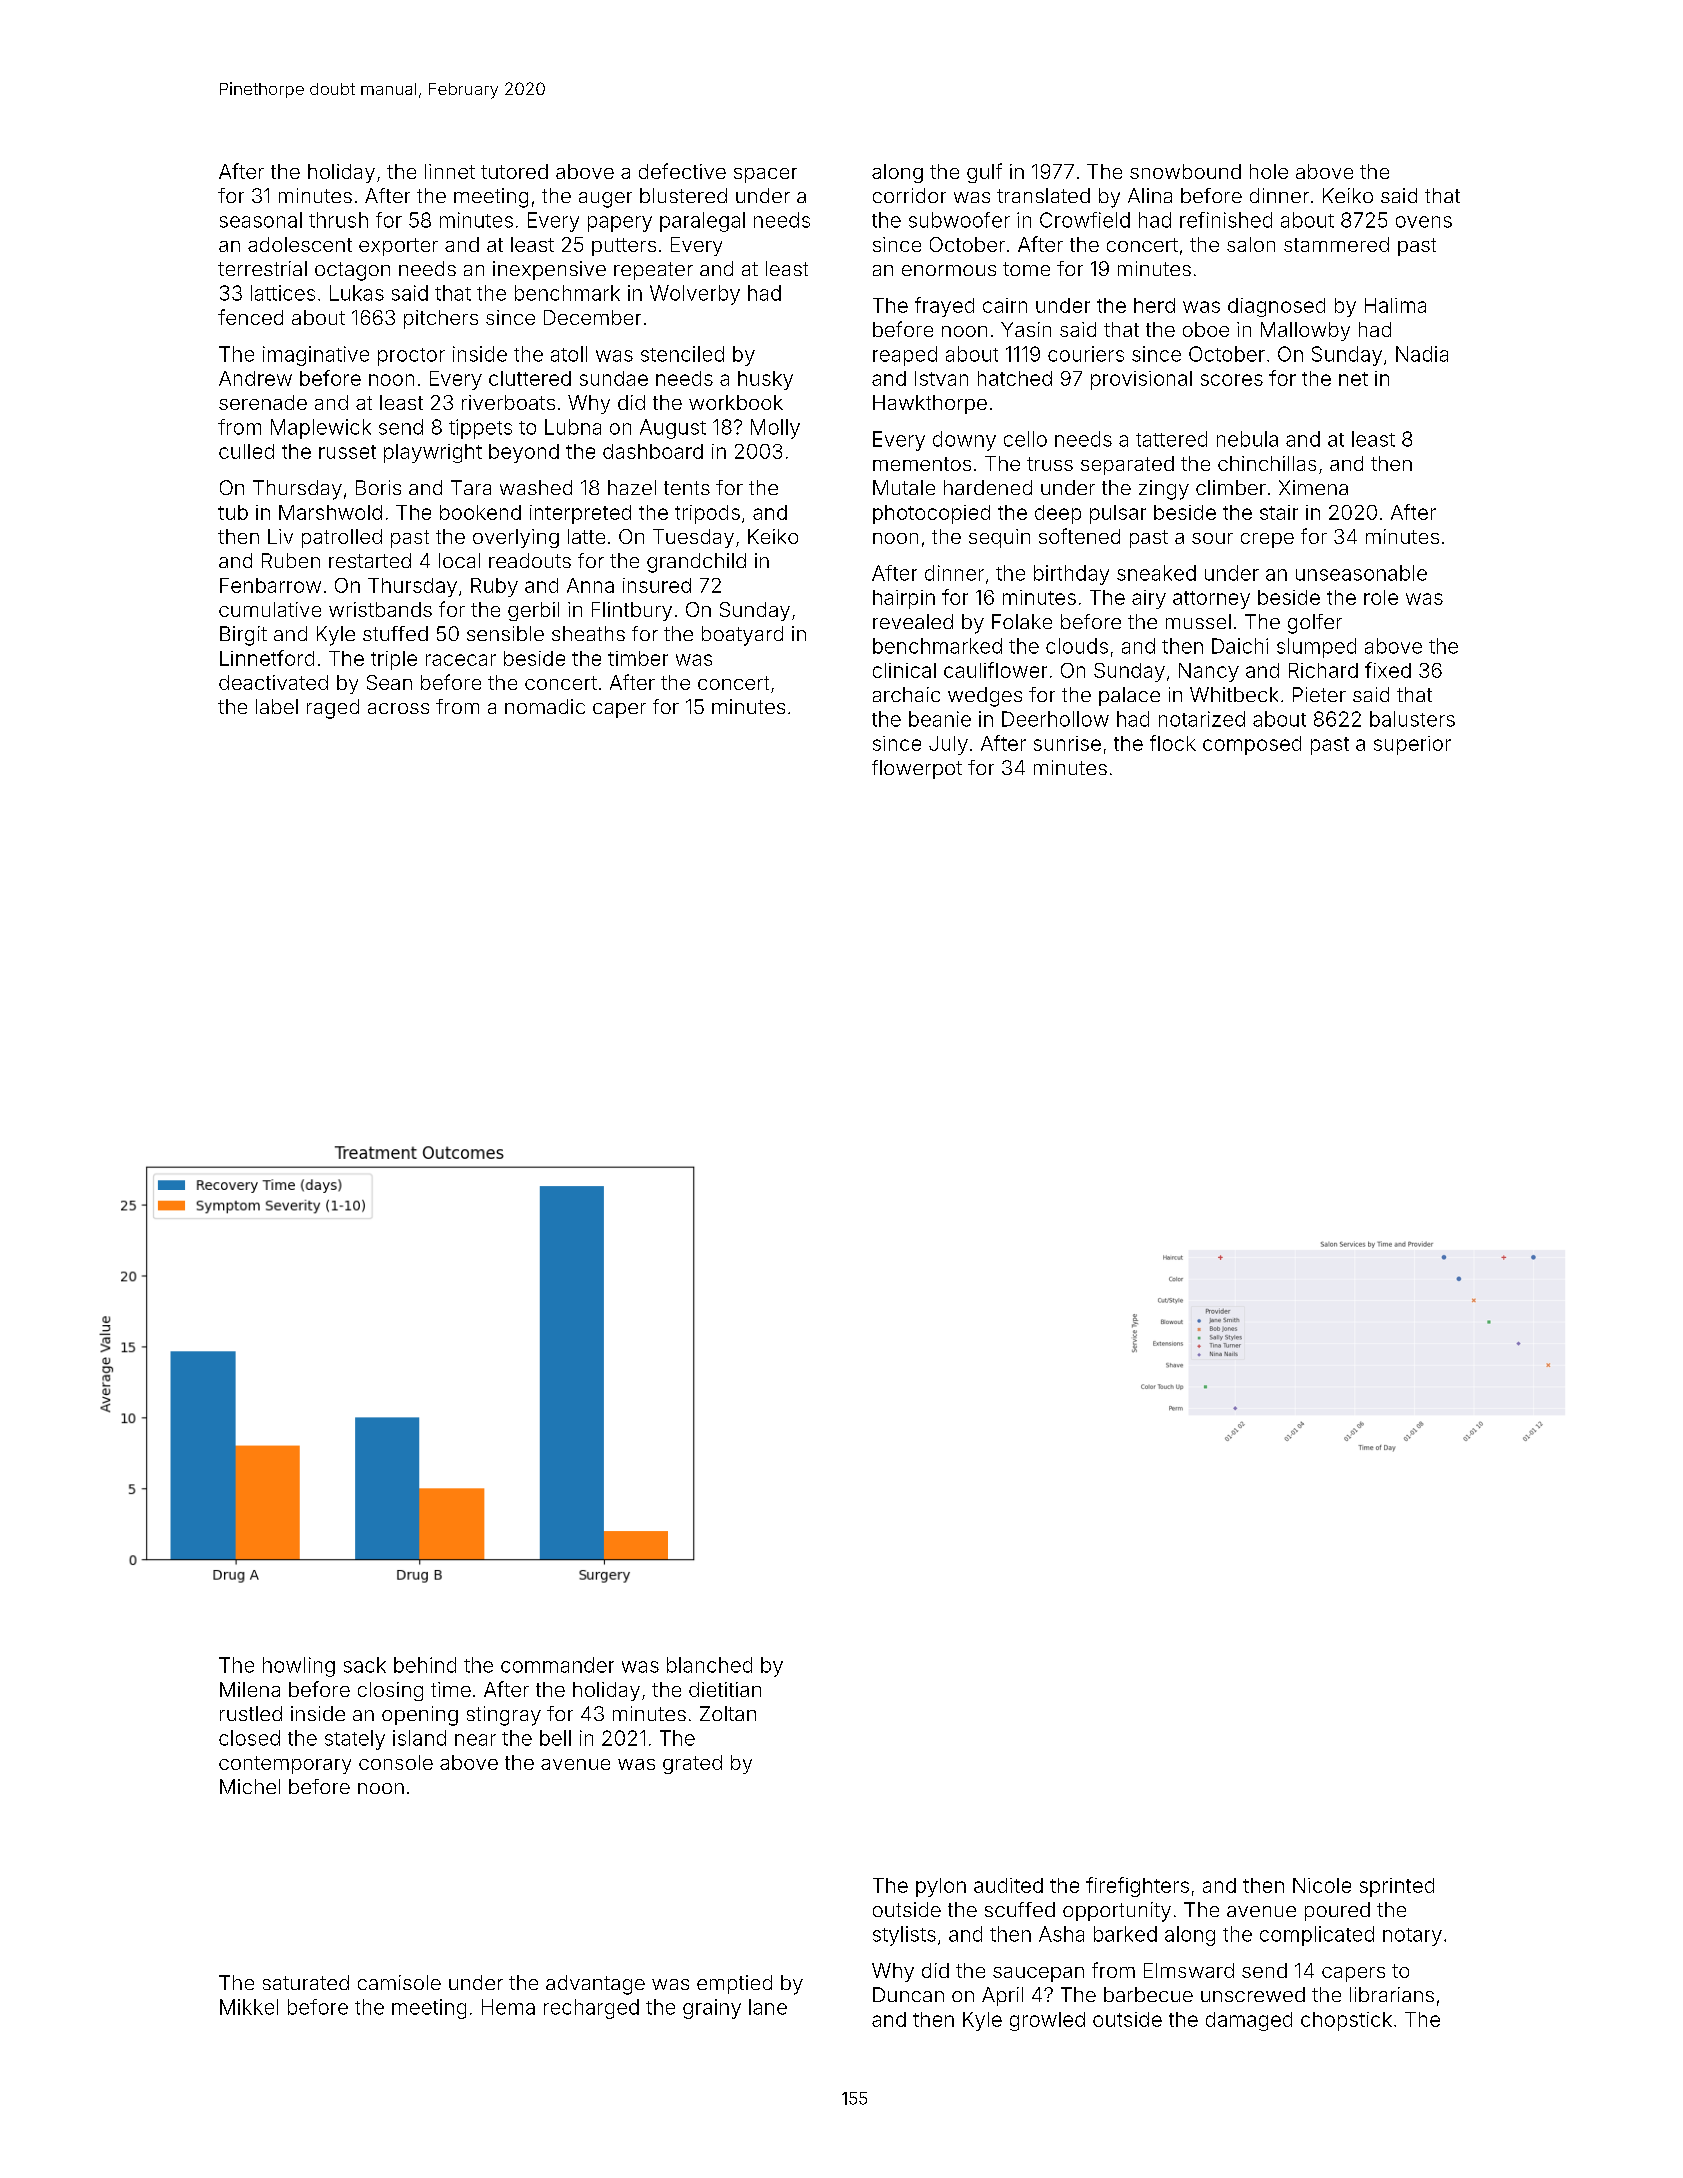 The image size is (1683, 2178). What do you see at coordinates (917, 769) in the page?
I see `flowerpot` at bounding box center [917, 769].
